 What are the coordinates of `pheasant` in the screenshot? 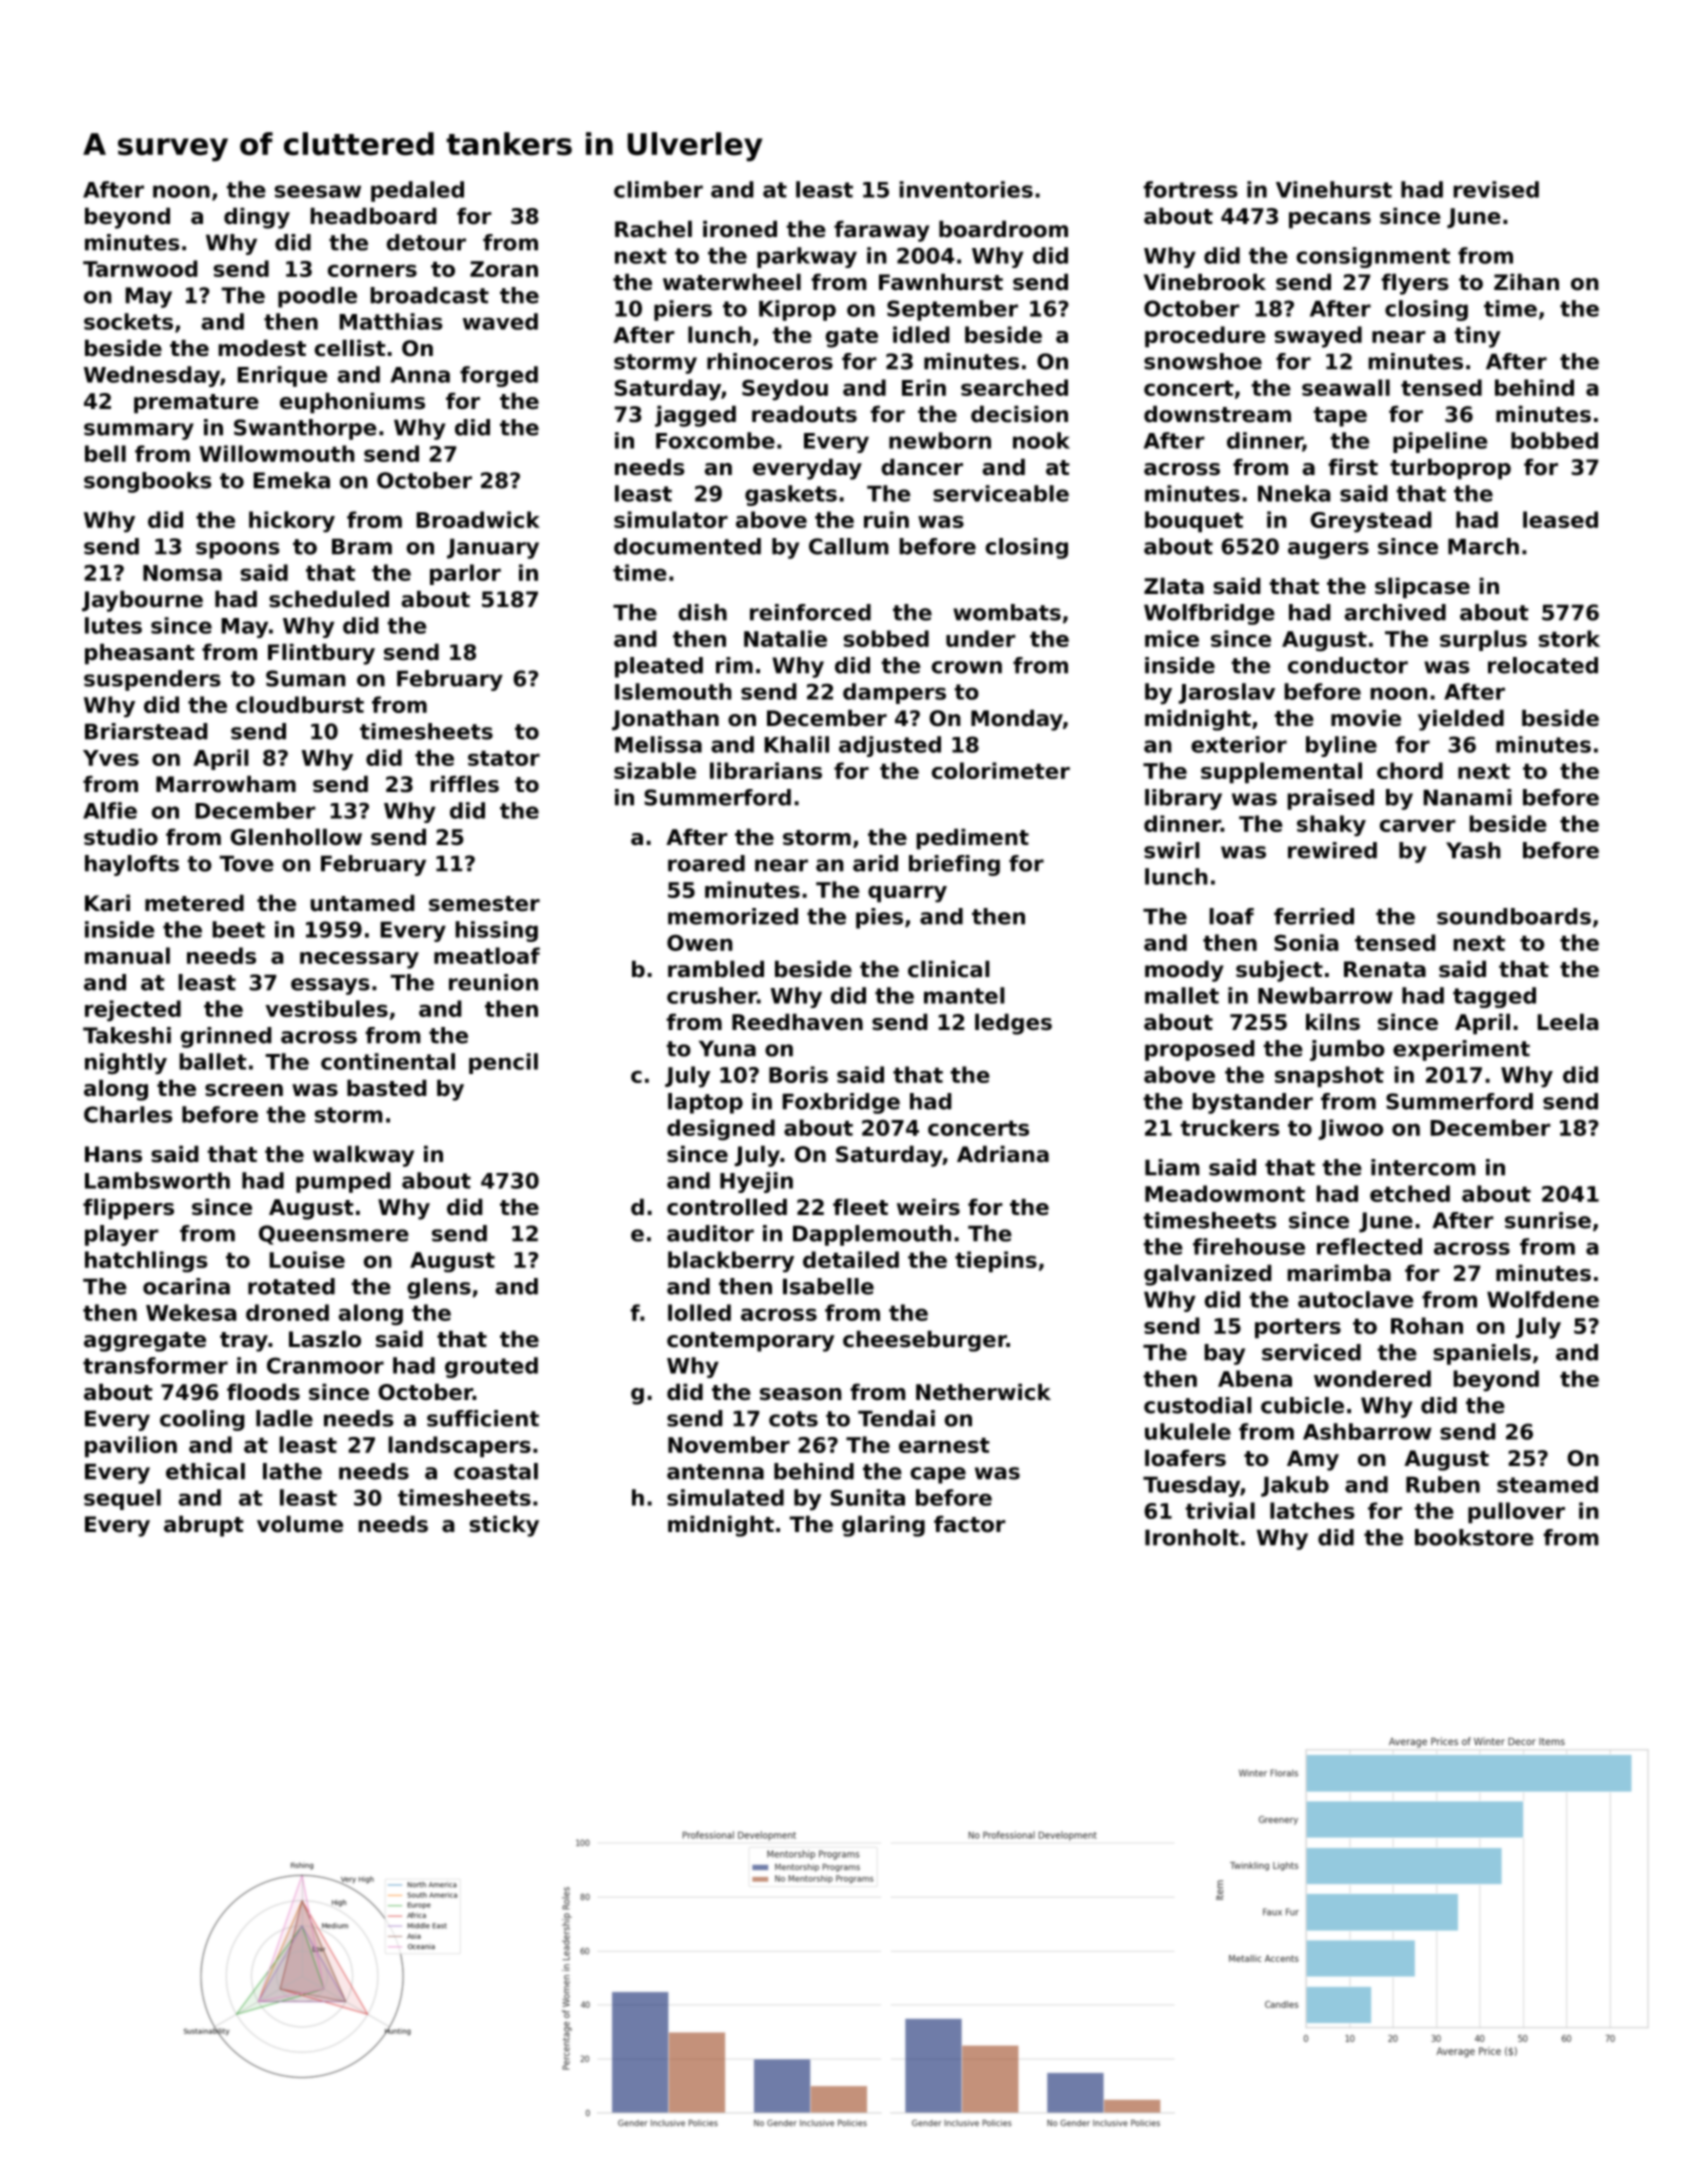 It's located at (140, 654).
